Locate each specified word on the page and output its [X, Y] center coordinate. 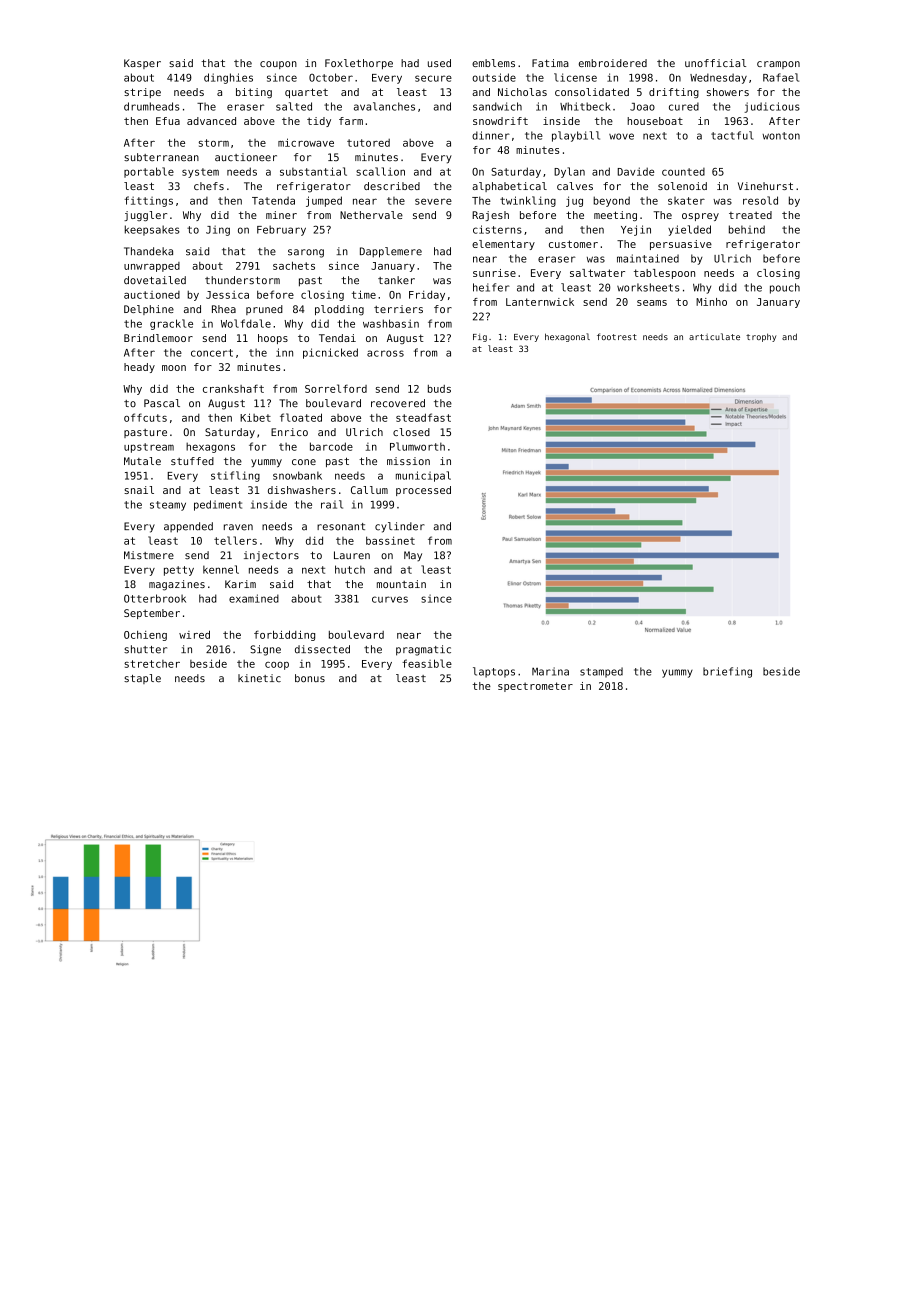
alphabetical [509, 187]
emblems [493, 63]
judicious [772, 107]
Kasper [142, 64]
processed [423, 491]
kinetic [259, 678]
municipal [423, 476]
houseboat [655, 121]
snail [139, 490]
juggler [145, 216]
